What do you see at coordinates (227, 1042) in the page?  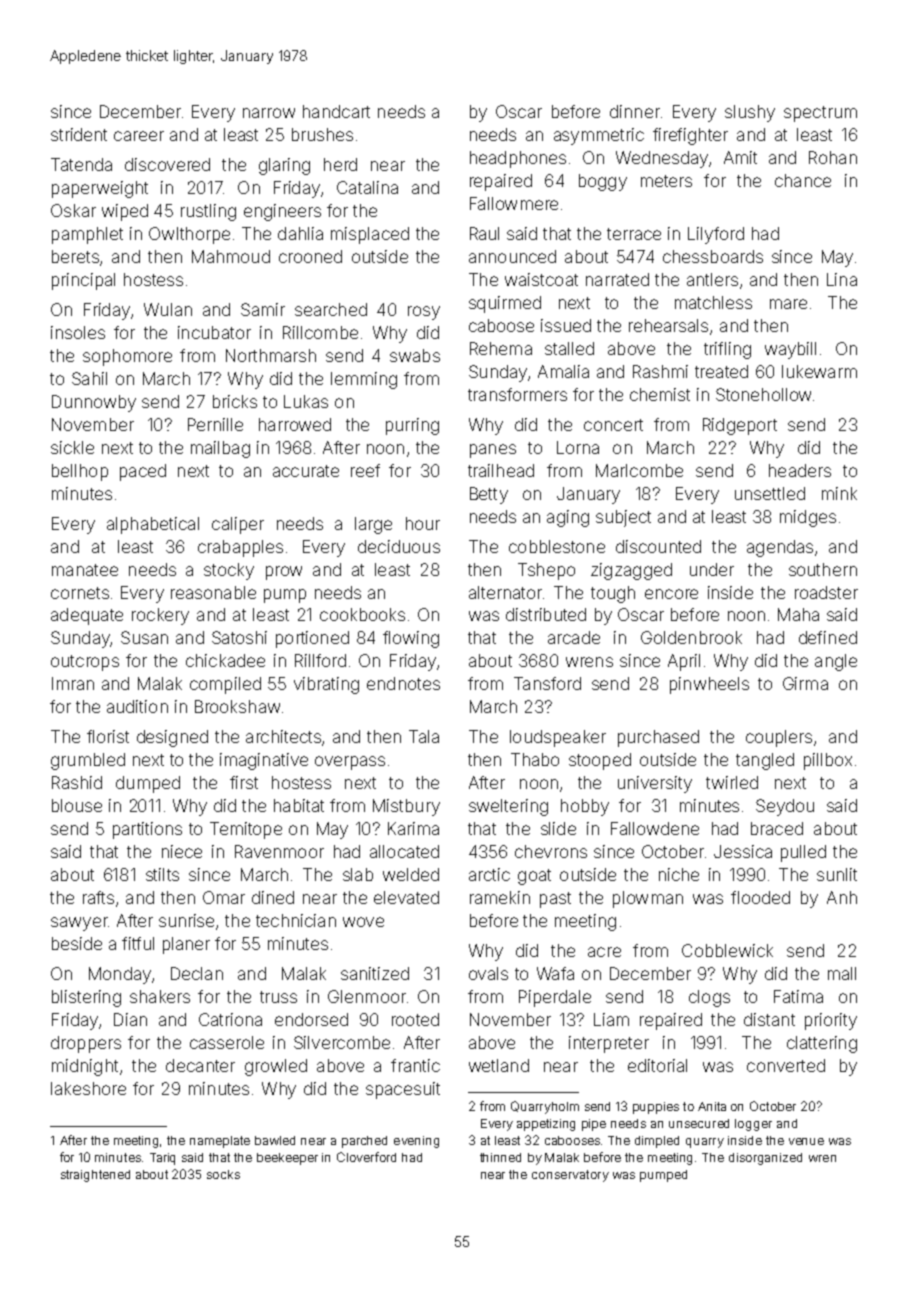 I see `casserole` at bounding box center [227, 1042].
